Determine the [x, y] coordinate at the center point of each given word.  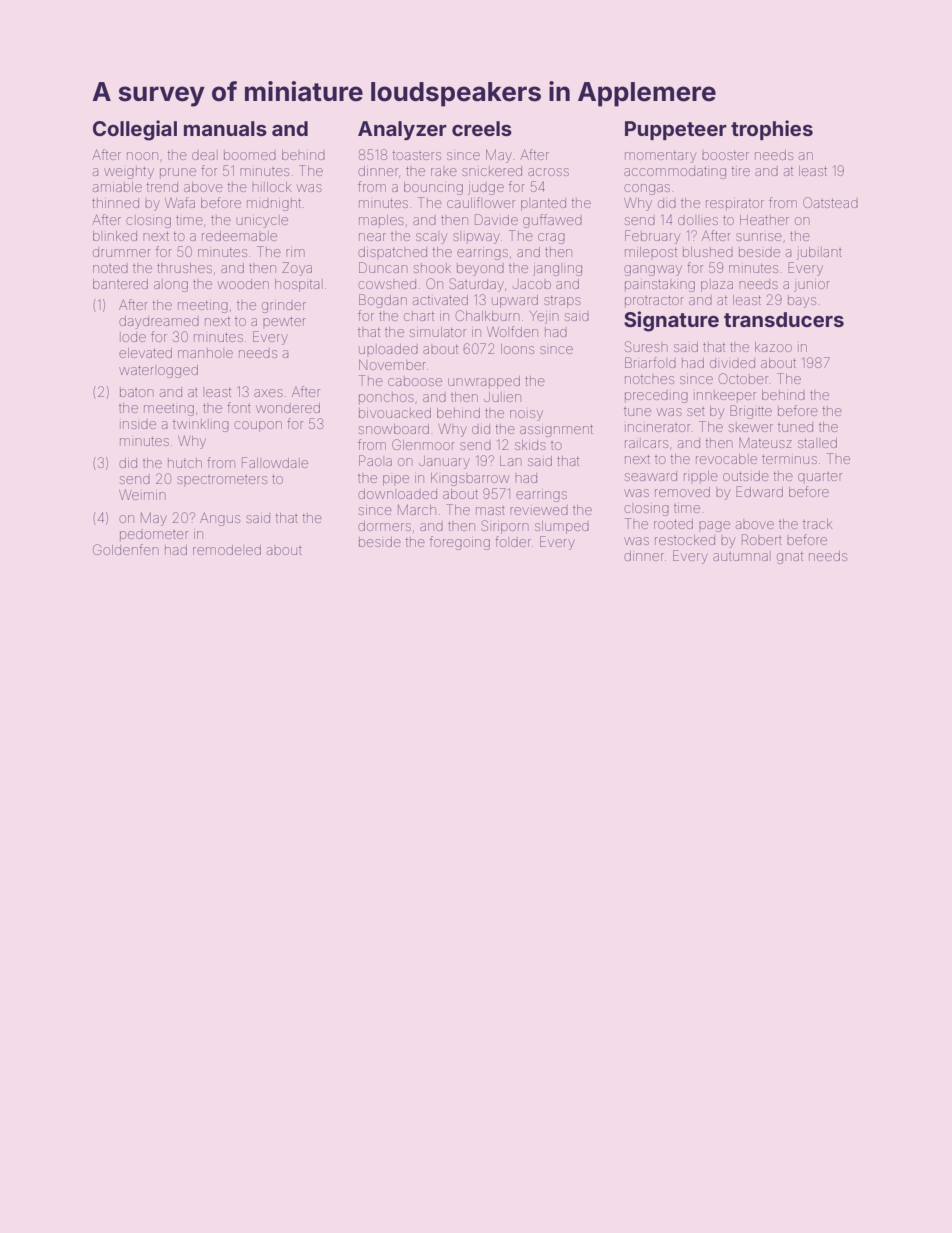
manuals [225, 128]
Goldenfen [126, 549]
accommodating [675, 172]
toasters [417, 155]
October [743, 378]
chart [419, 316]
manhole [205, 353]
